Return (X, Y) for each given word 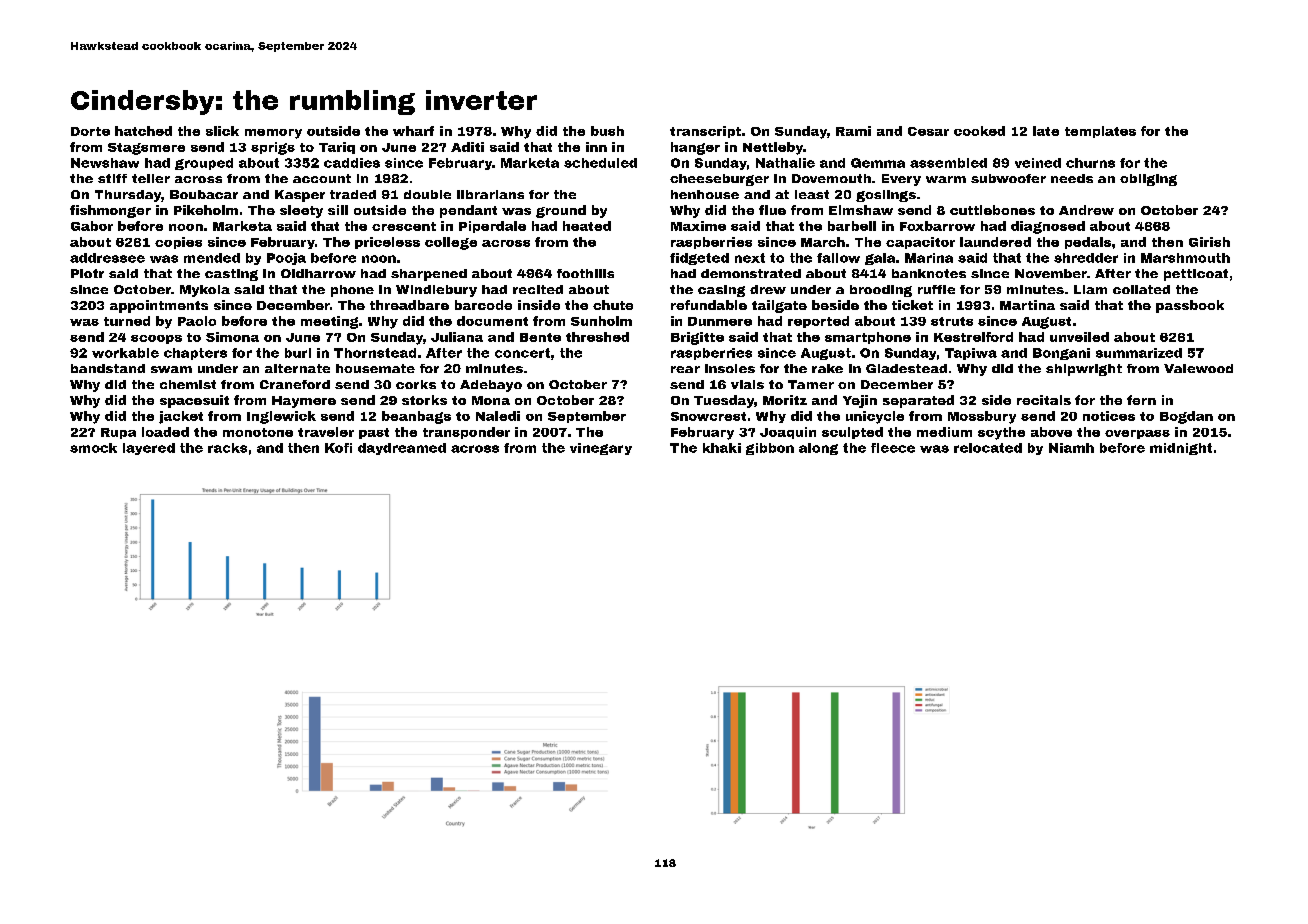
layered (149, 449)
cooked (979, 131)
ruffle (936, 289)
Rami (853, 131)
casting (231, 275)
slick (222, 131)
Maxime (698, 226)
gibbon (770, 449)
